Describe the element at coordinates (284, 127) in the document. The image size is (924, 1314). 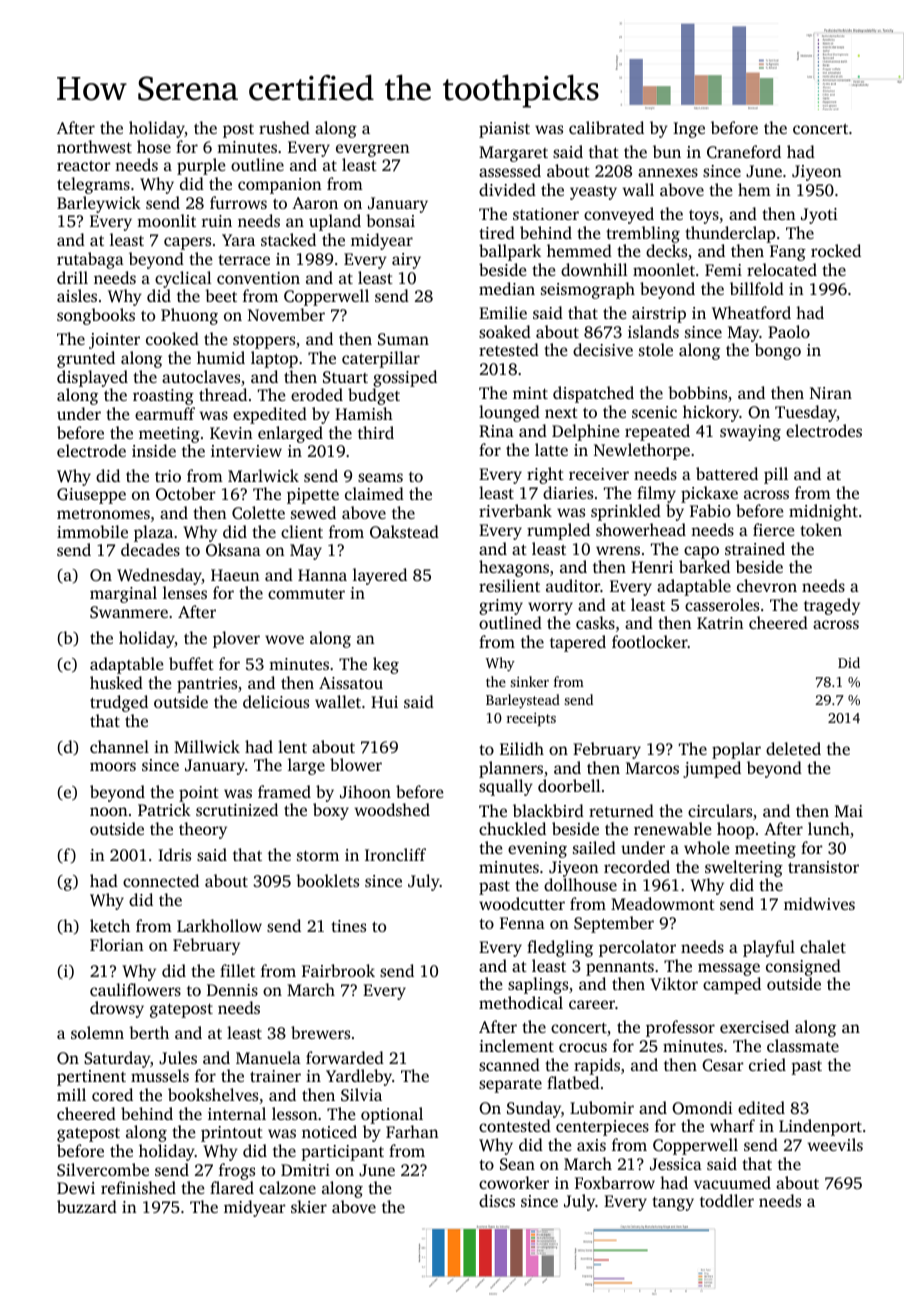
I see `rushed` at that location.
